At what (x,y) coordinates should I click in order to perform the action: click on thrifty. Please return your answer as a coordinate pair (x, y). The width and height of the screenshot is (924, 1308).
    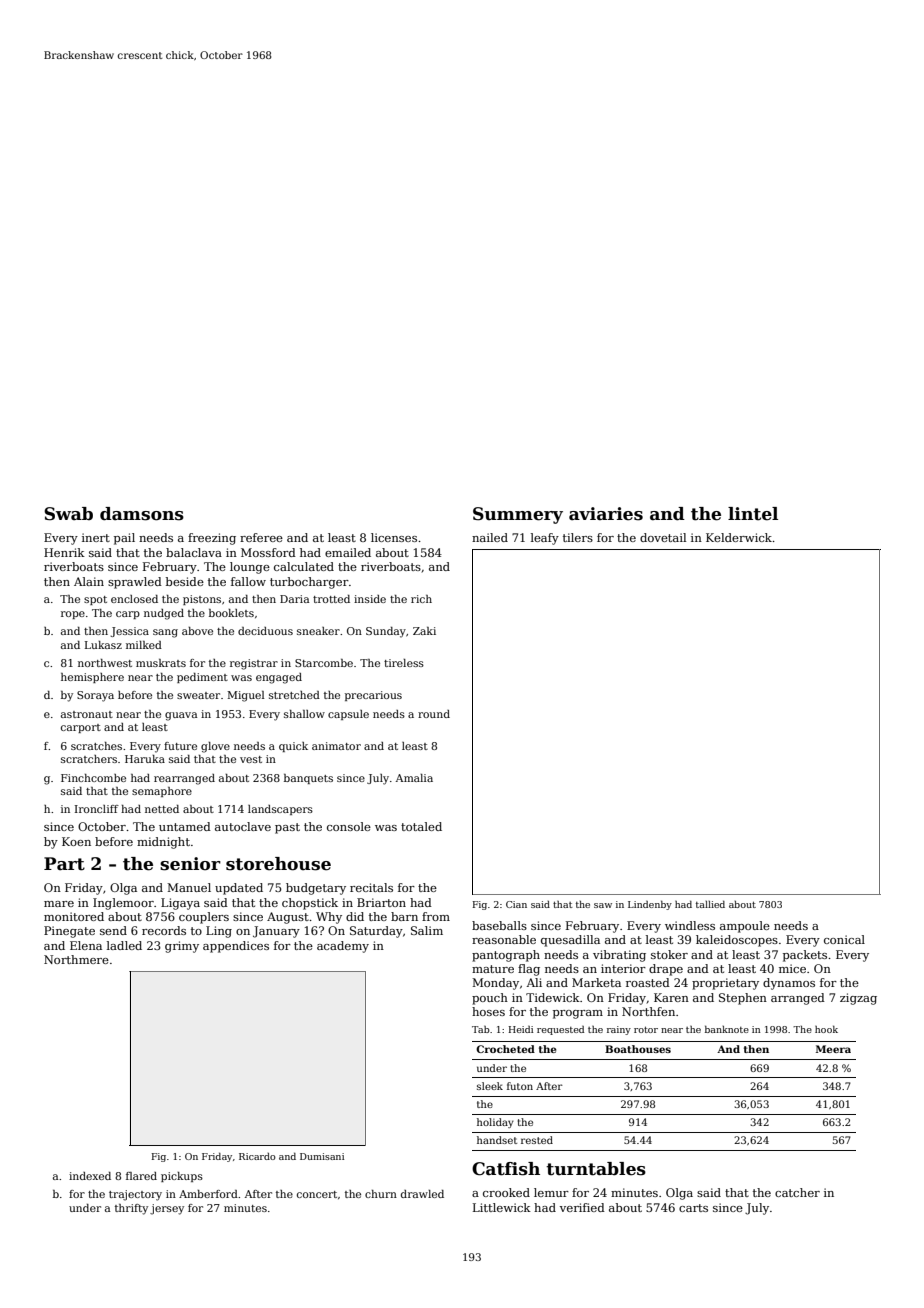
    Looking at the image, I should click on (131, 1209).
